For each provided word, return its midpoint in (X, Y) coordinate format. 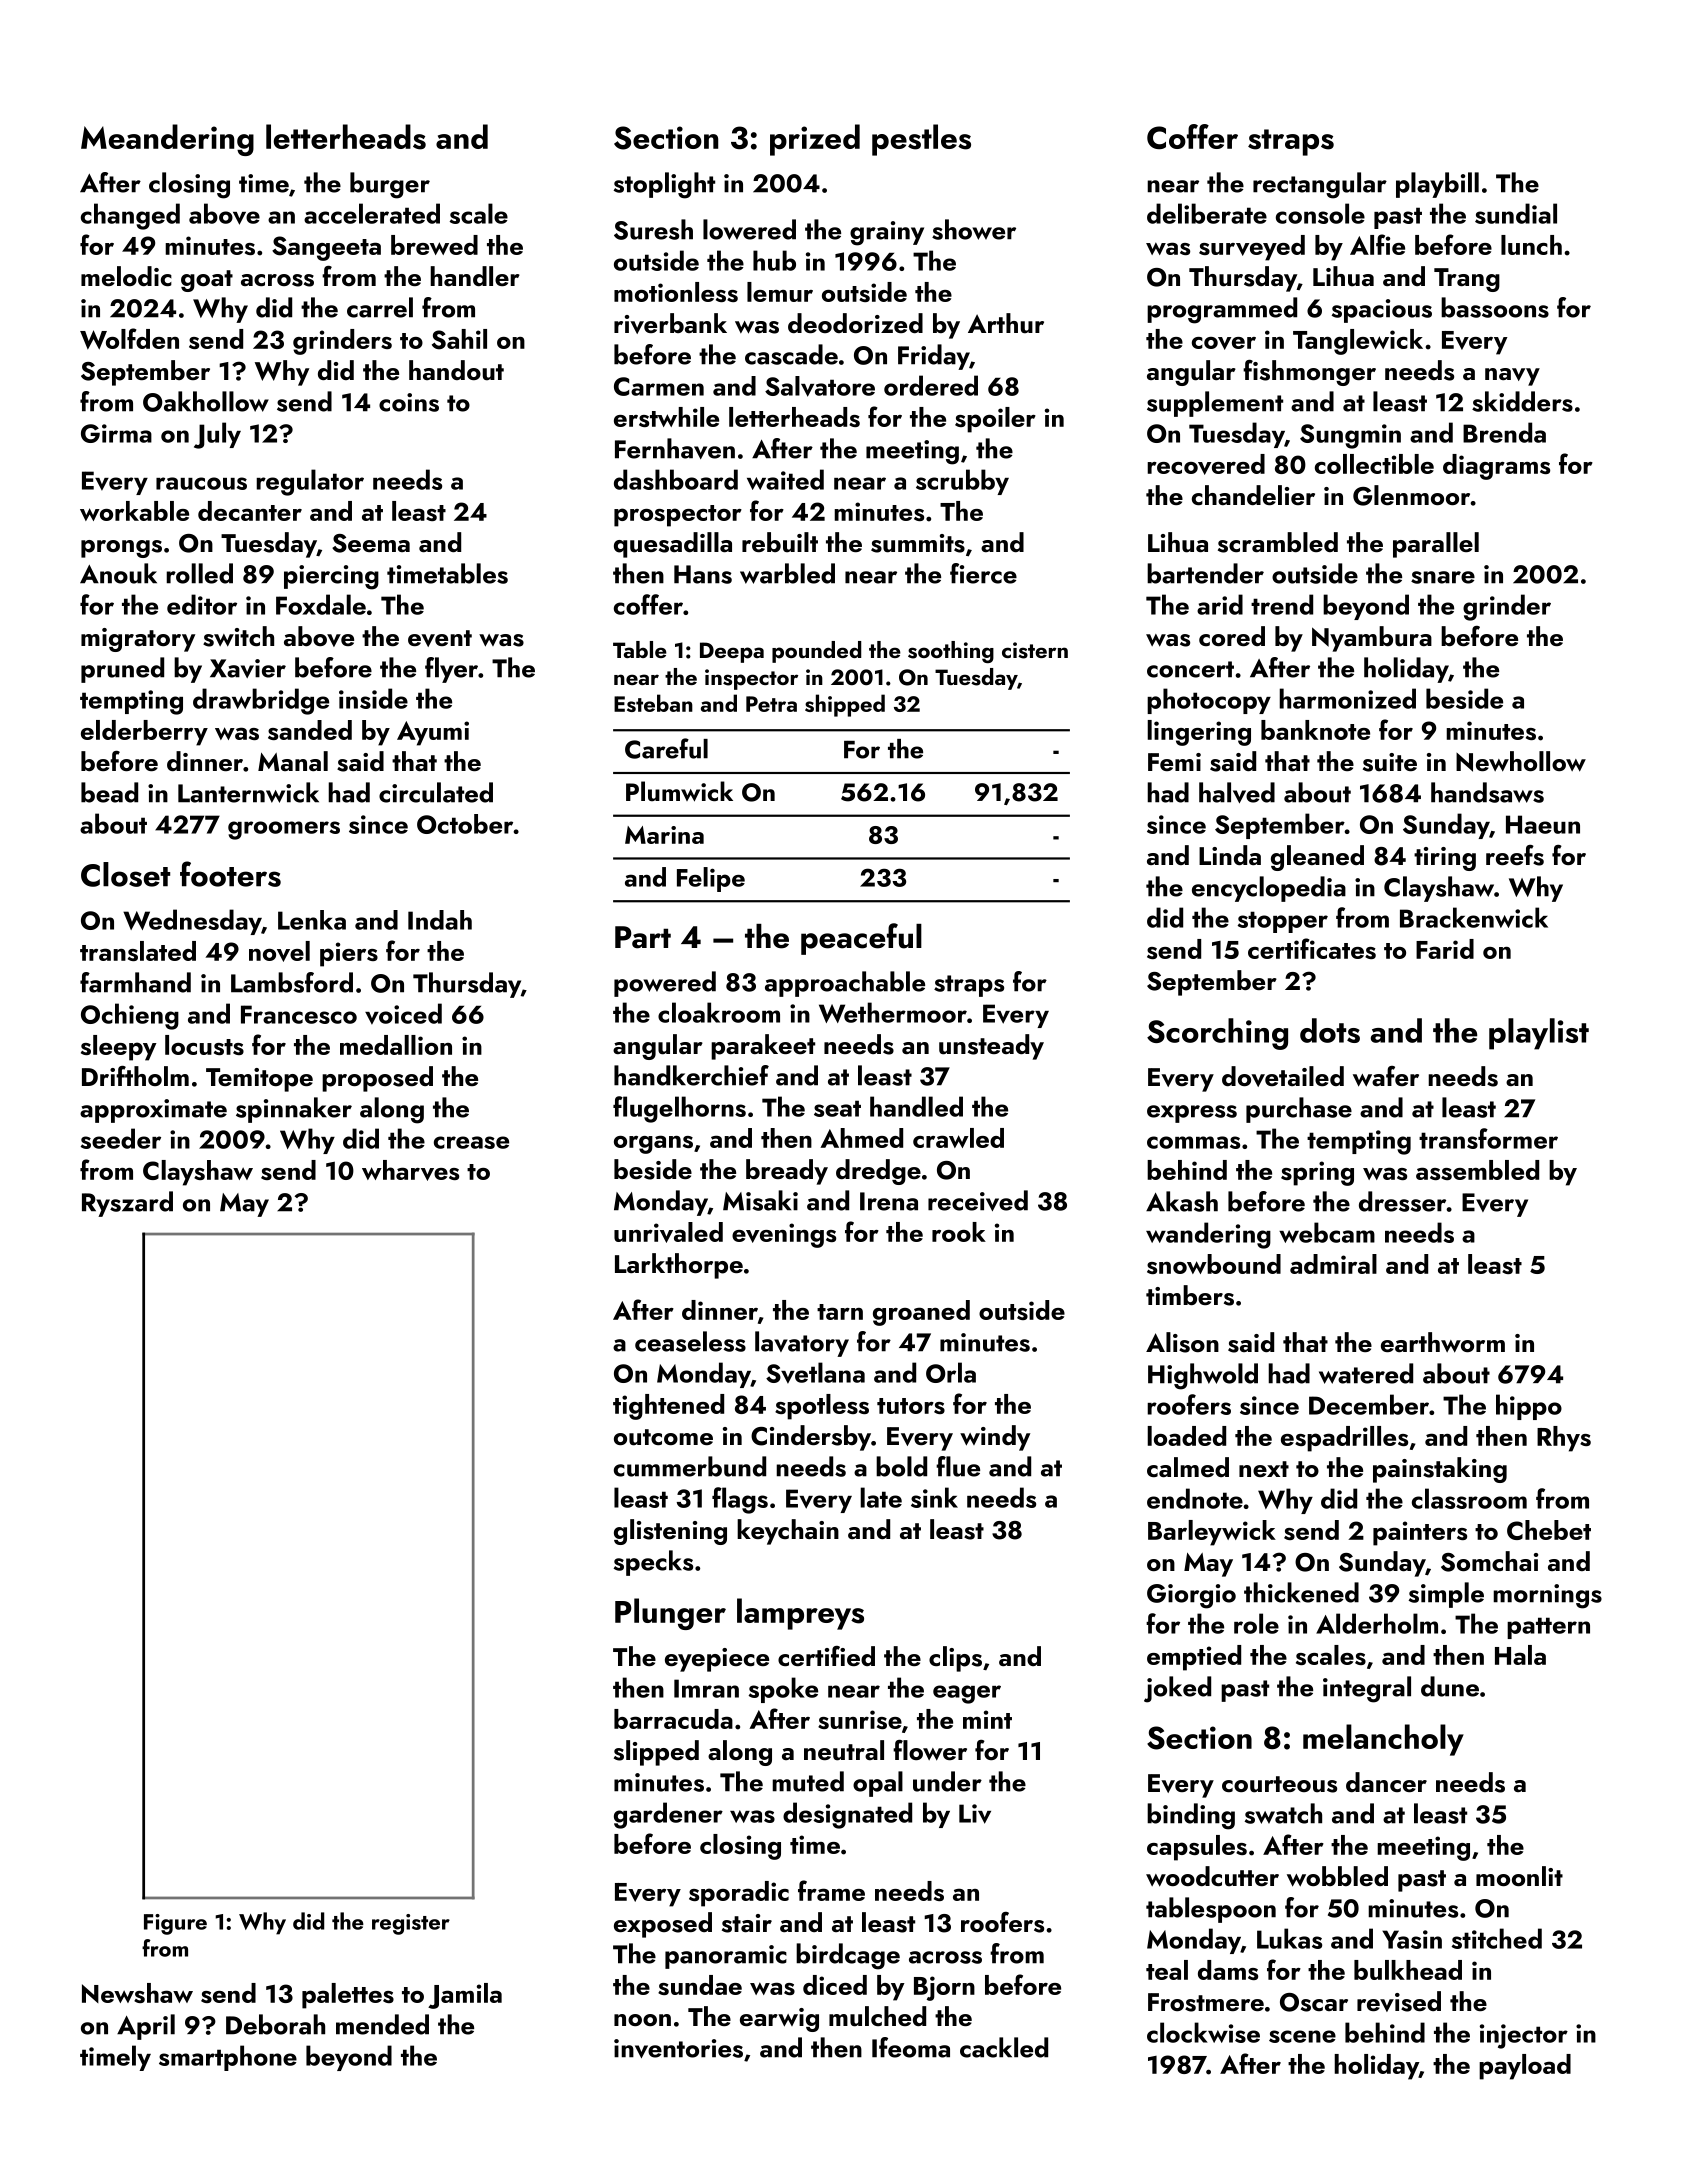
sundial (1516, 213)
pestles (921, 140)
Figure (175, 1924)
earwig (779, 2020)
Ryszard (127, 1204)
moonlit (1519, 1876)
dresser (1403, 1201)
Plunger (670, 1614)
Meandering (167, 140)
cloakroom (719, 1012)
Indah (440, 920)
